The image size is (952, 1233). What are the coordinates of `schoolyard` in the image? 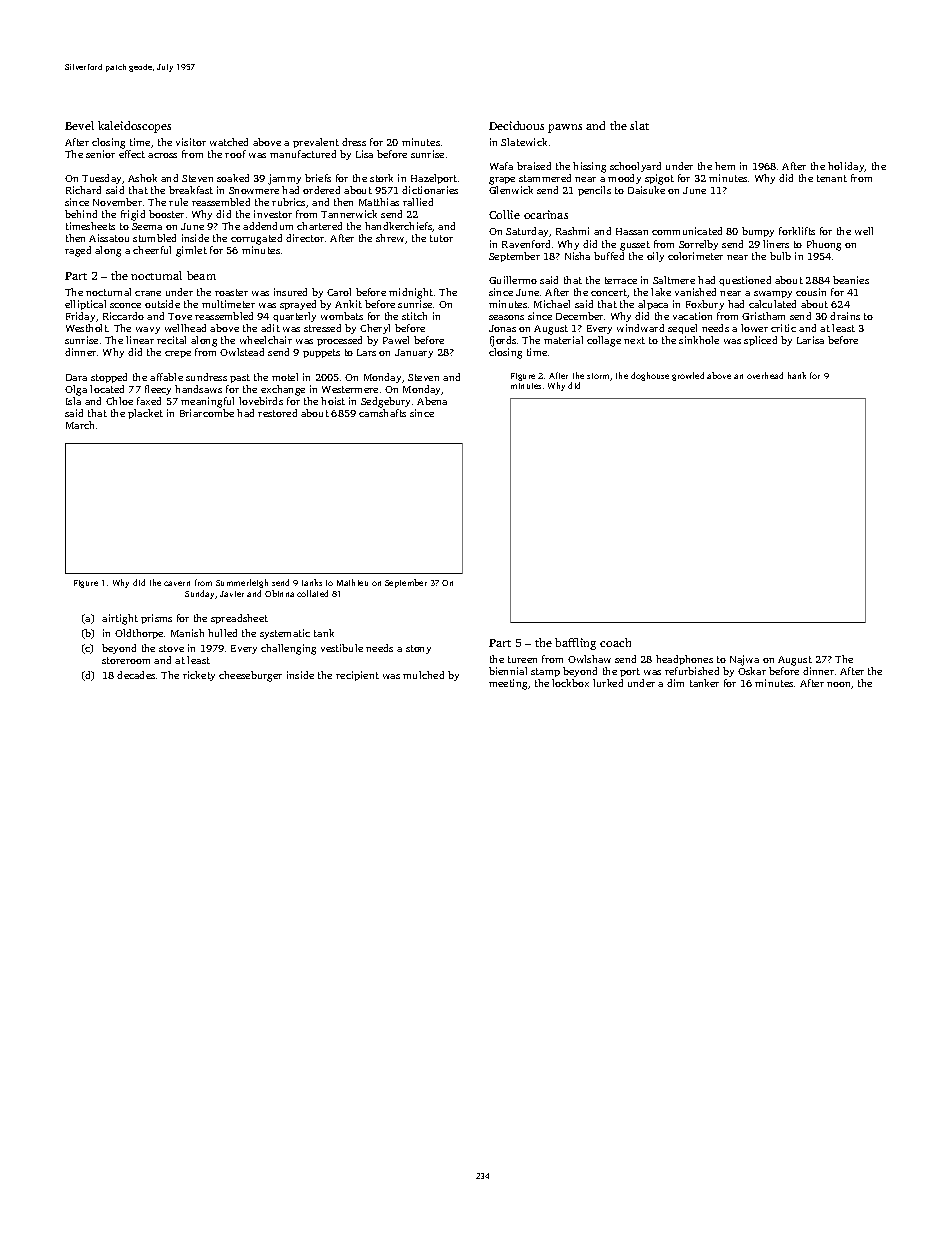 It's located at (635, 167).
